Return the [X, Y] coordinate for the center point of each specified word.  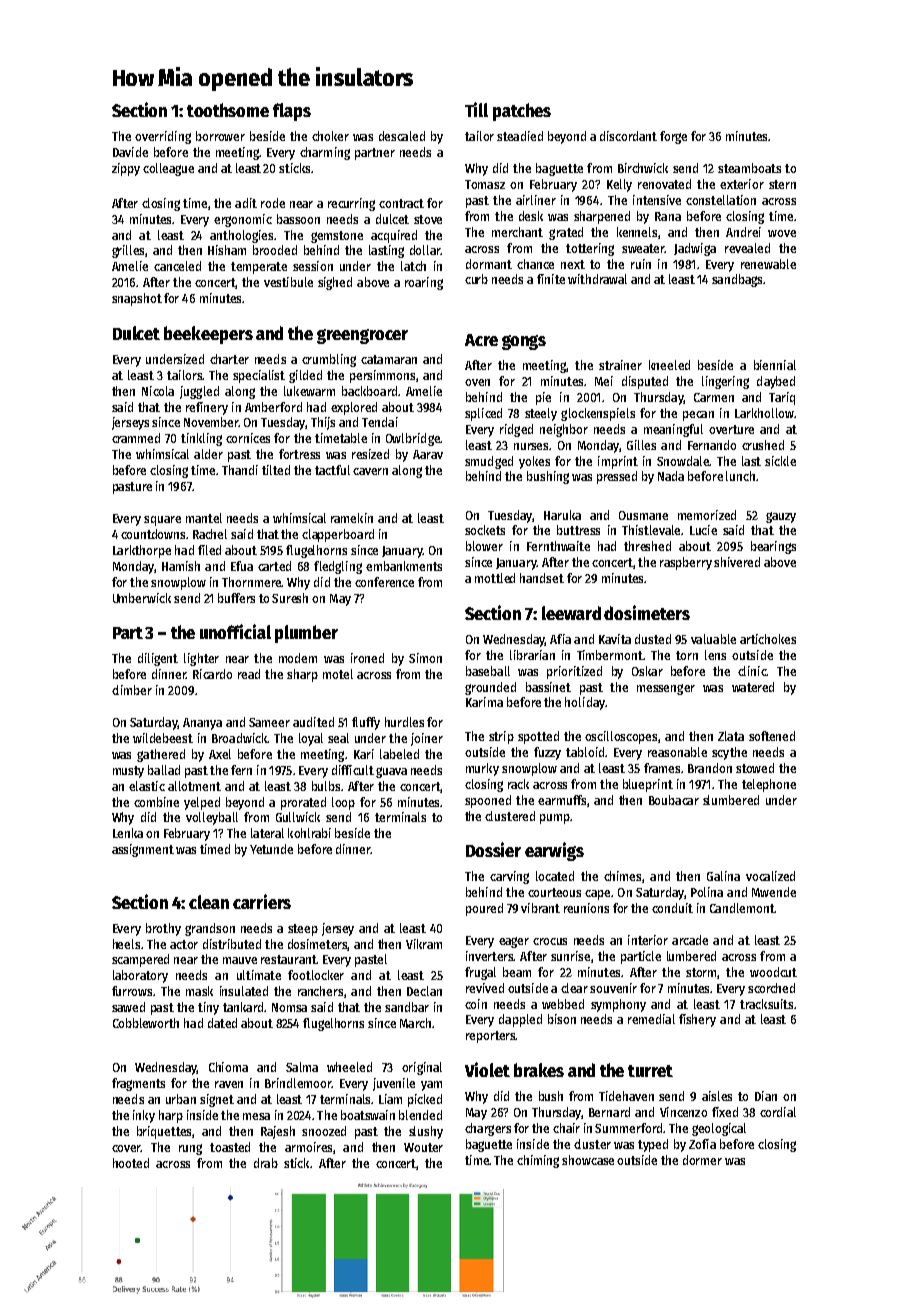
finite [551, 279]
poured [484, 909]
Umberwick [142, 598]
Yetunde [271, 849]
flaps [292, 112]
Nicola [158, 391]
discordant [628, 136]
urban [181, 1099]
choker [330, 136]
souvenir [613, 988]
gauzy [781, 517]
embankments [404, 566]
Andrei [743, 232]
